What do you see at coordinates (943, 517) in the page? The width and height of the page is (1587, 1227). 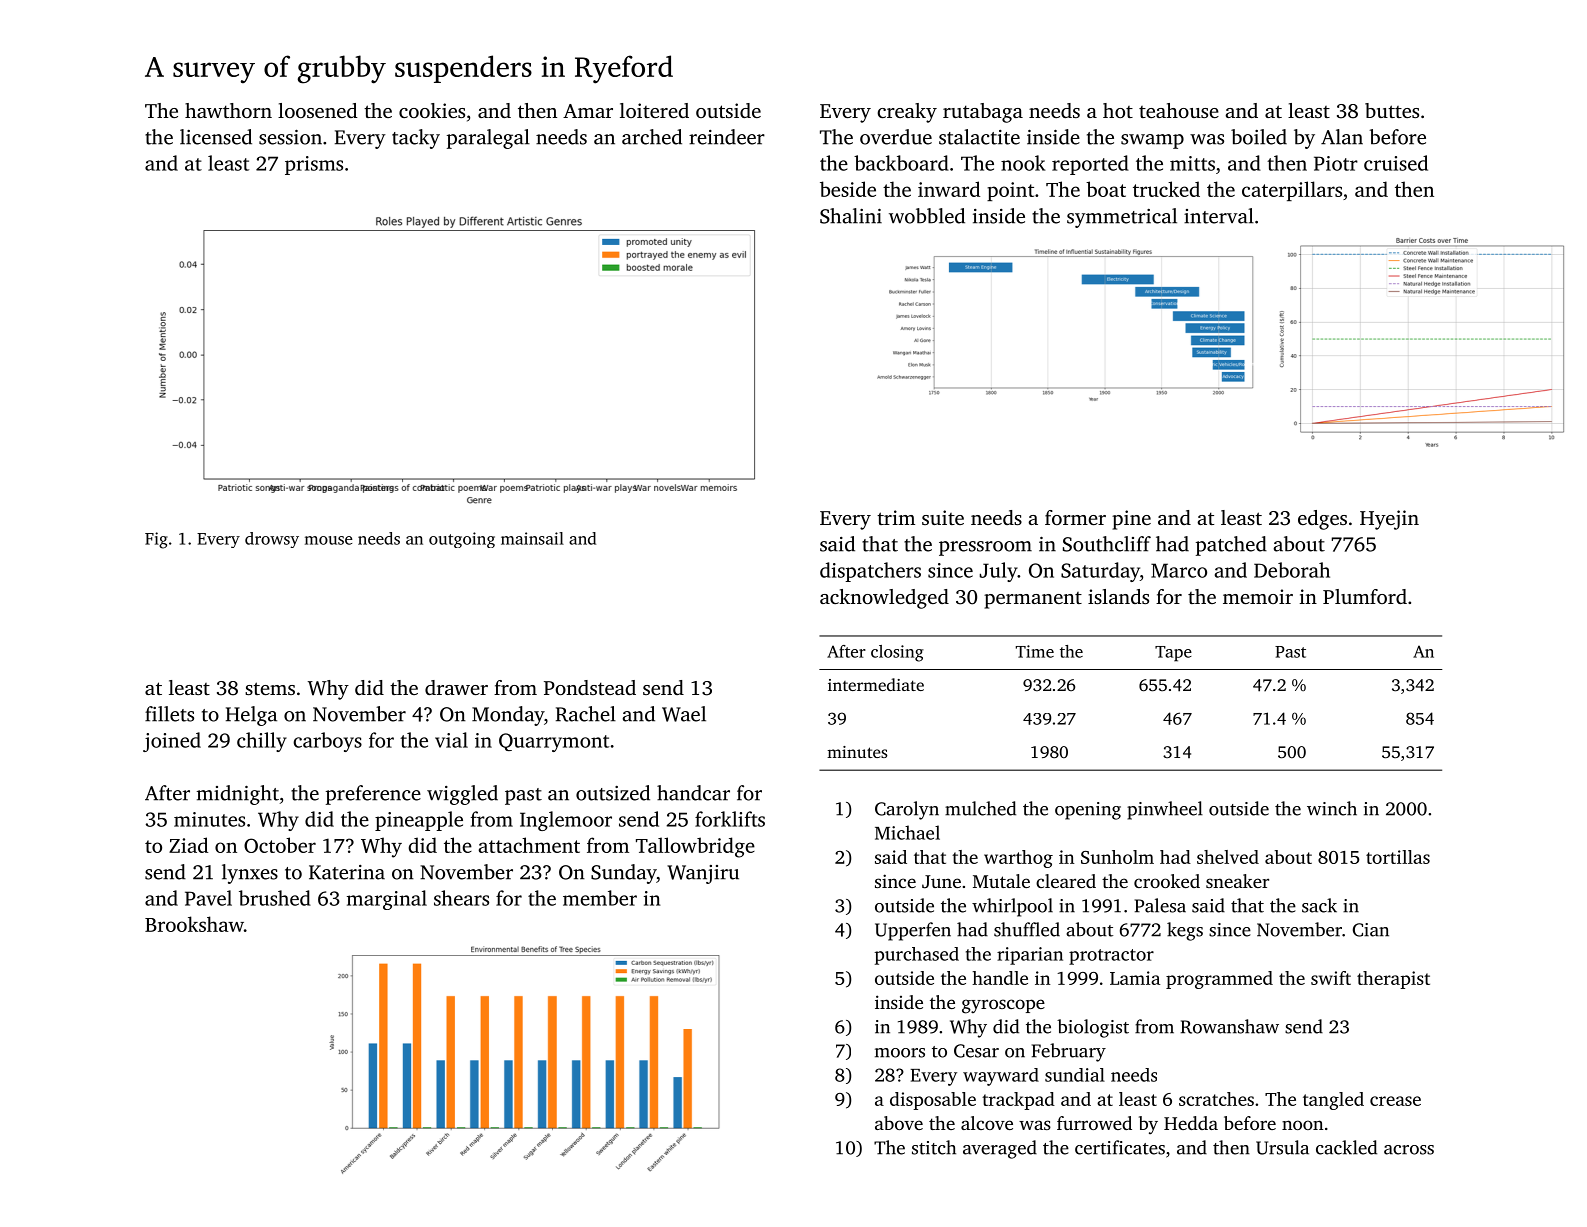 I see `suite` at bounding box center [943, 517].
